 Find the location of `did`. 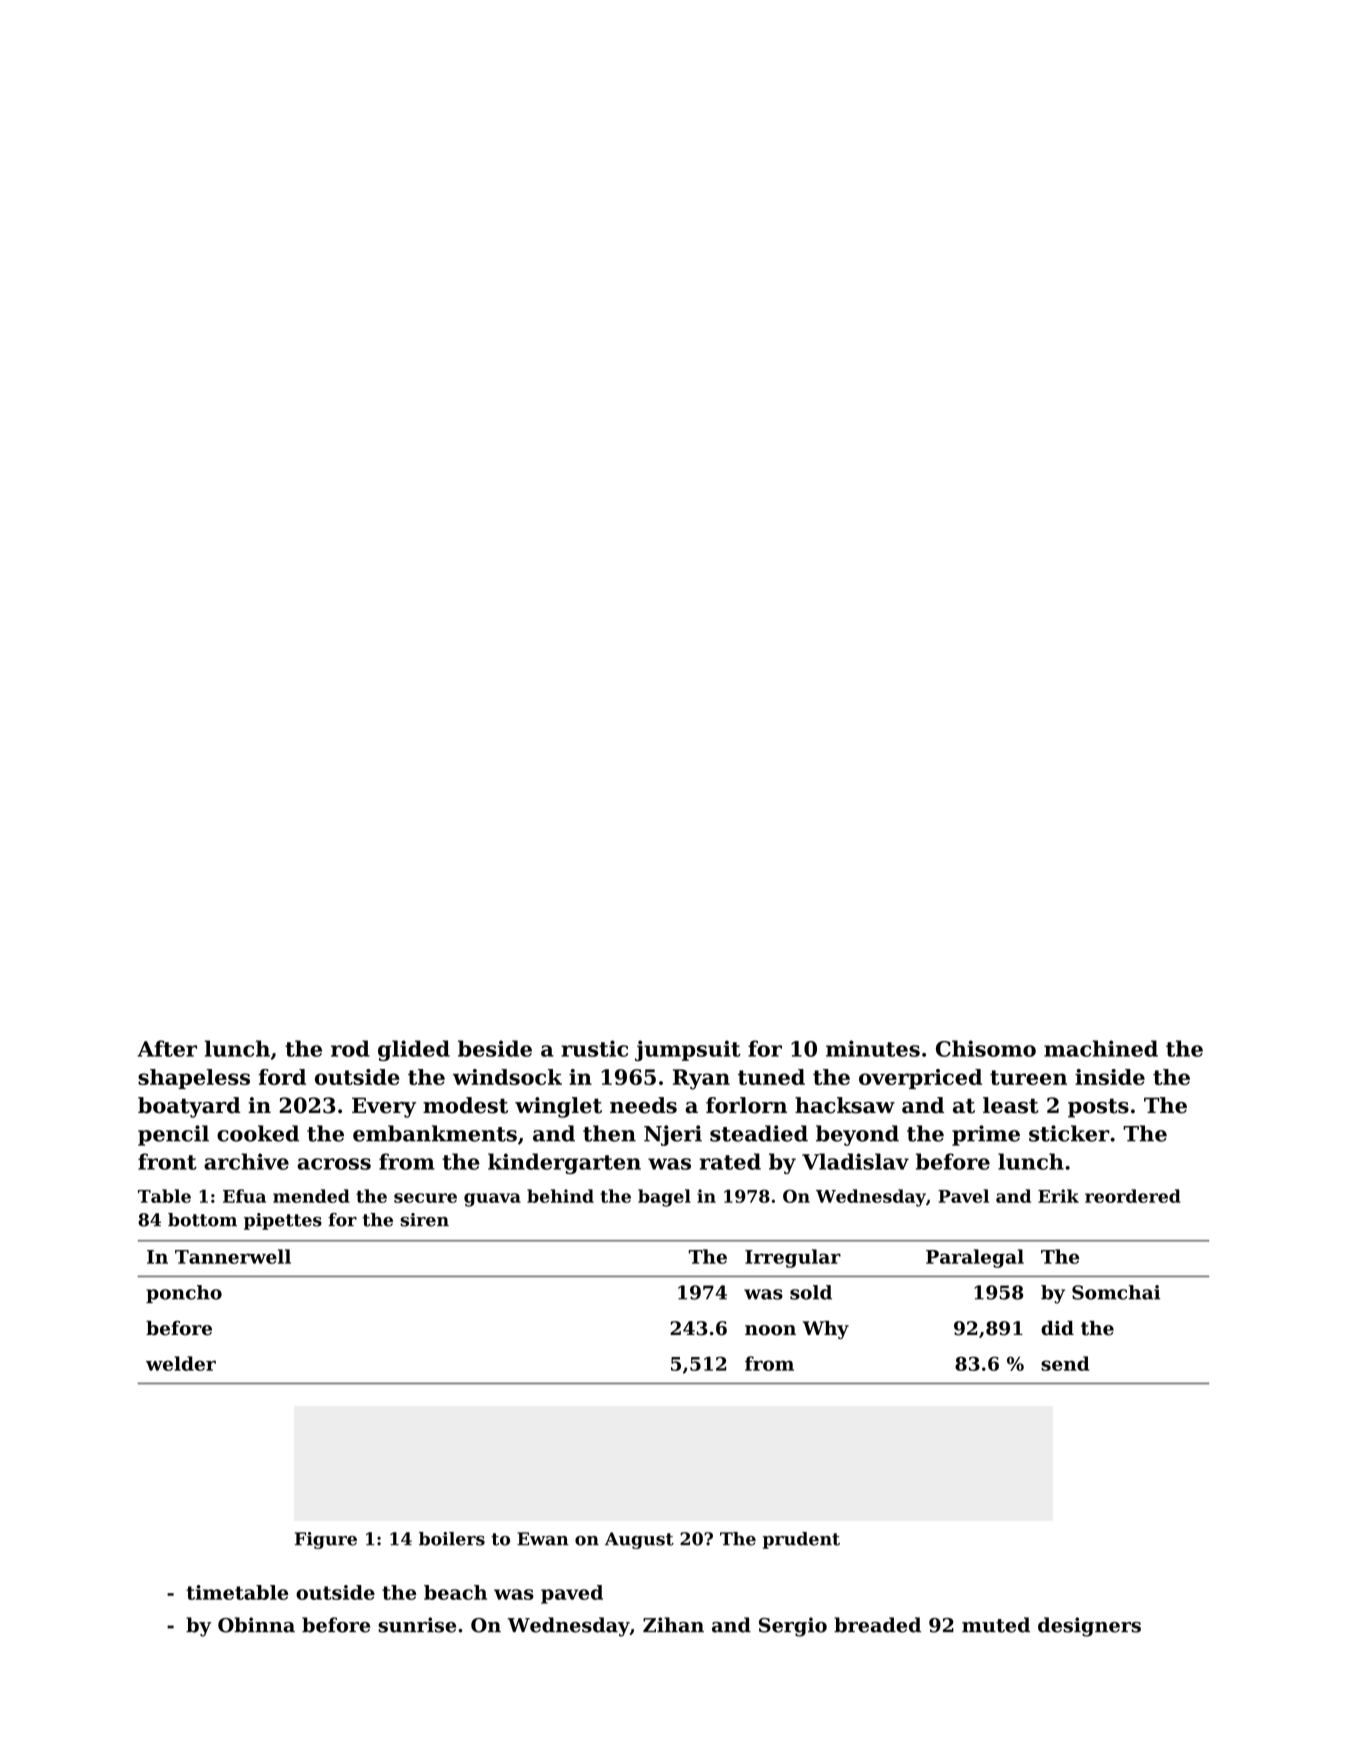

did is located at coordinates (1057, 1328).
